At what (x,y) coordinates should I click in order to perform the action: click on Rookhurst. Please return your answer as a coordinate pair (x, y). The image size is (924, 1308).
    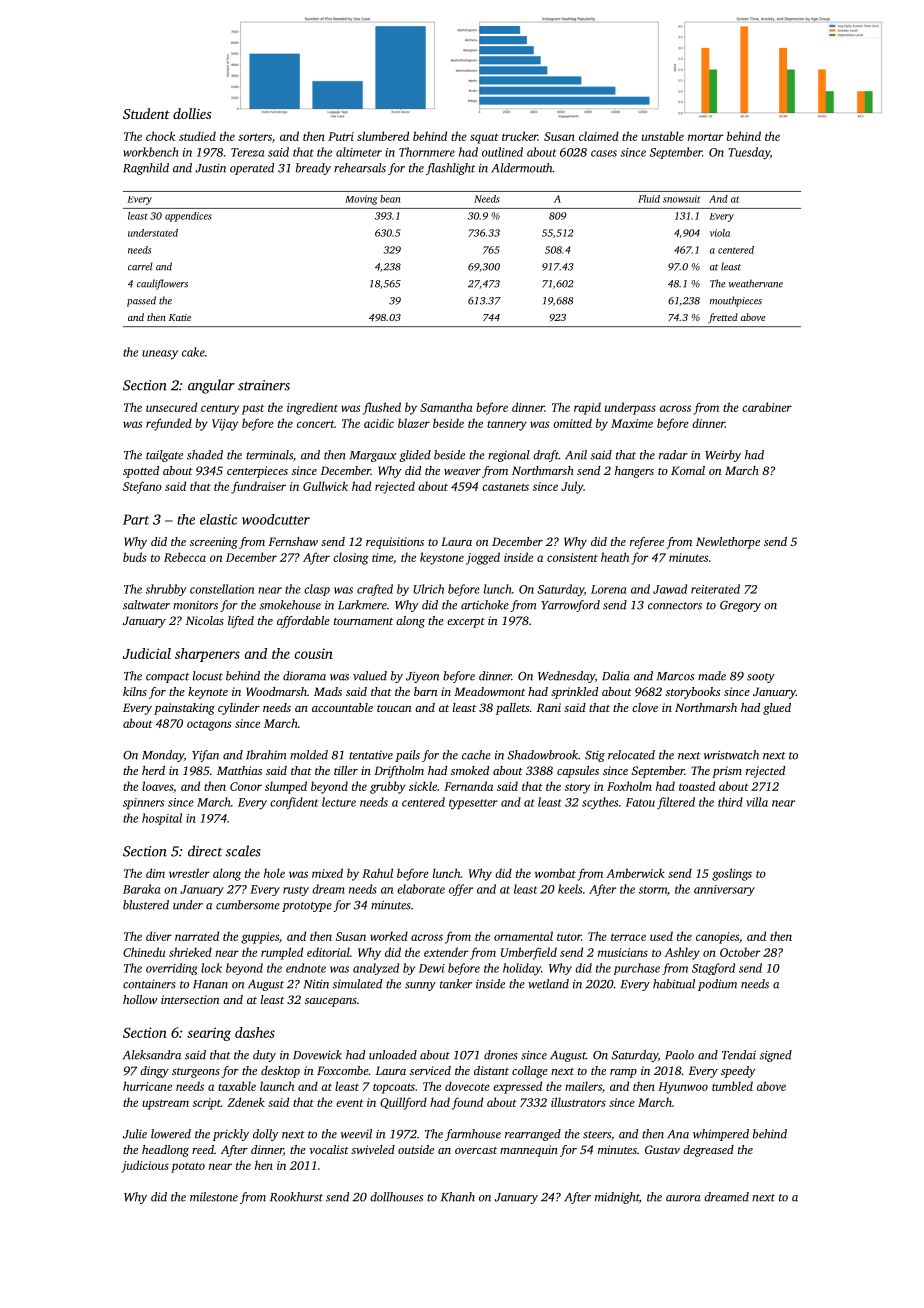
    Looking at the image, I should click on (296, 1197).
